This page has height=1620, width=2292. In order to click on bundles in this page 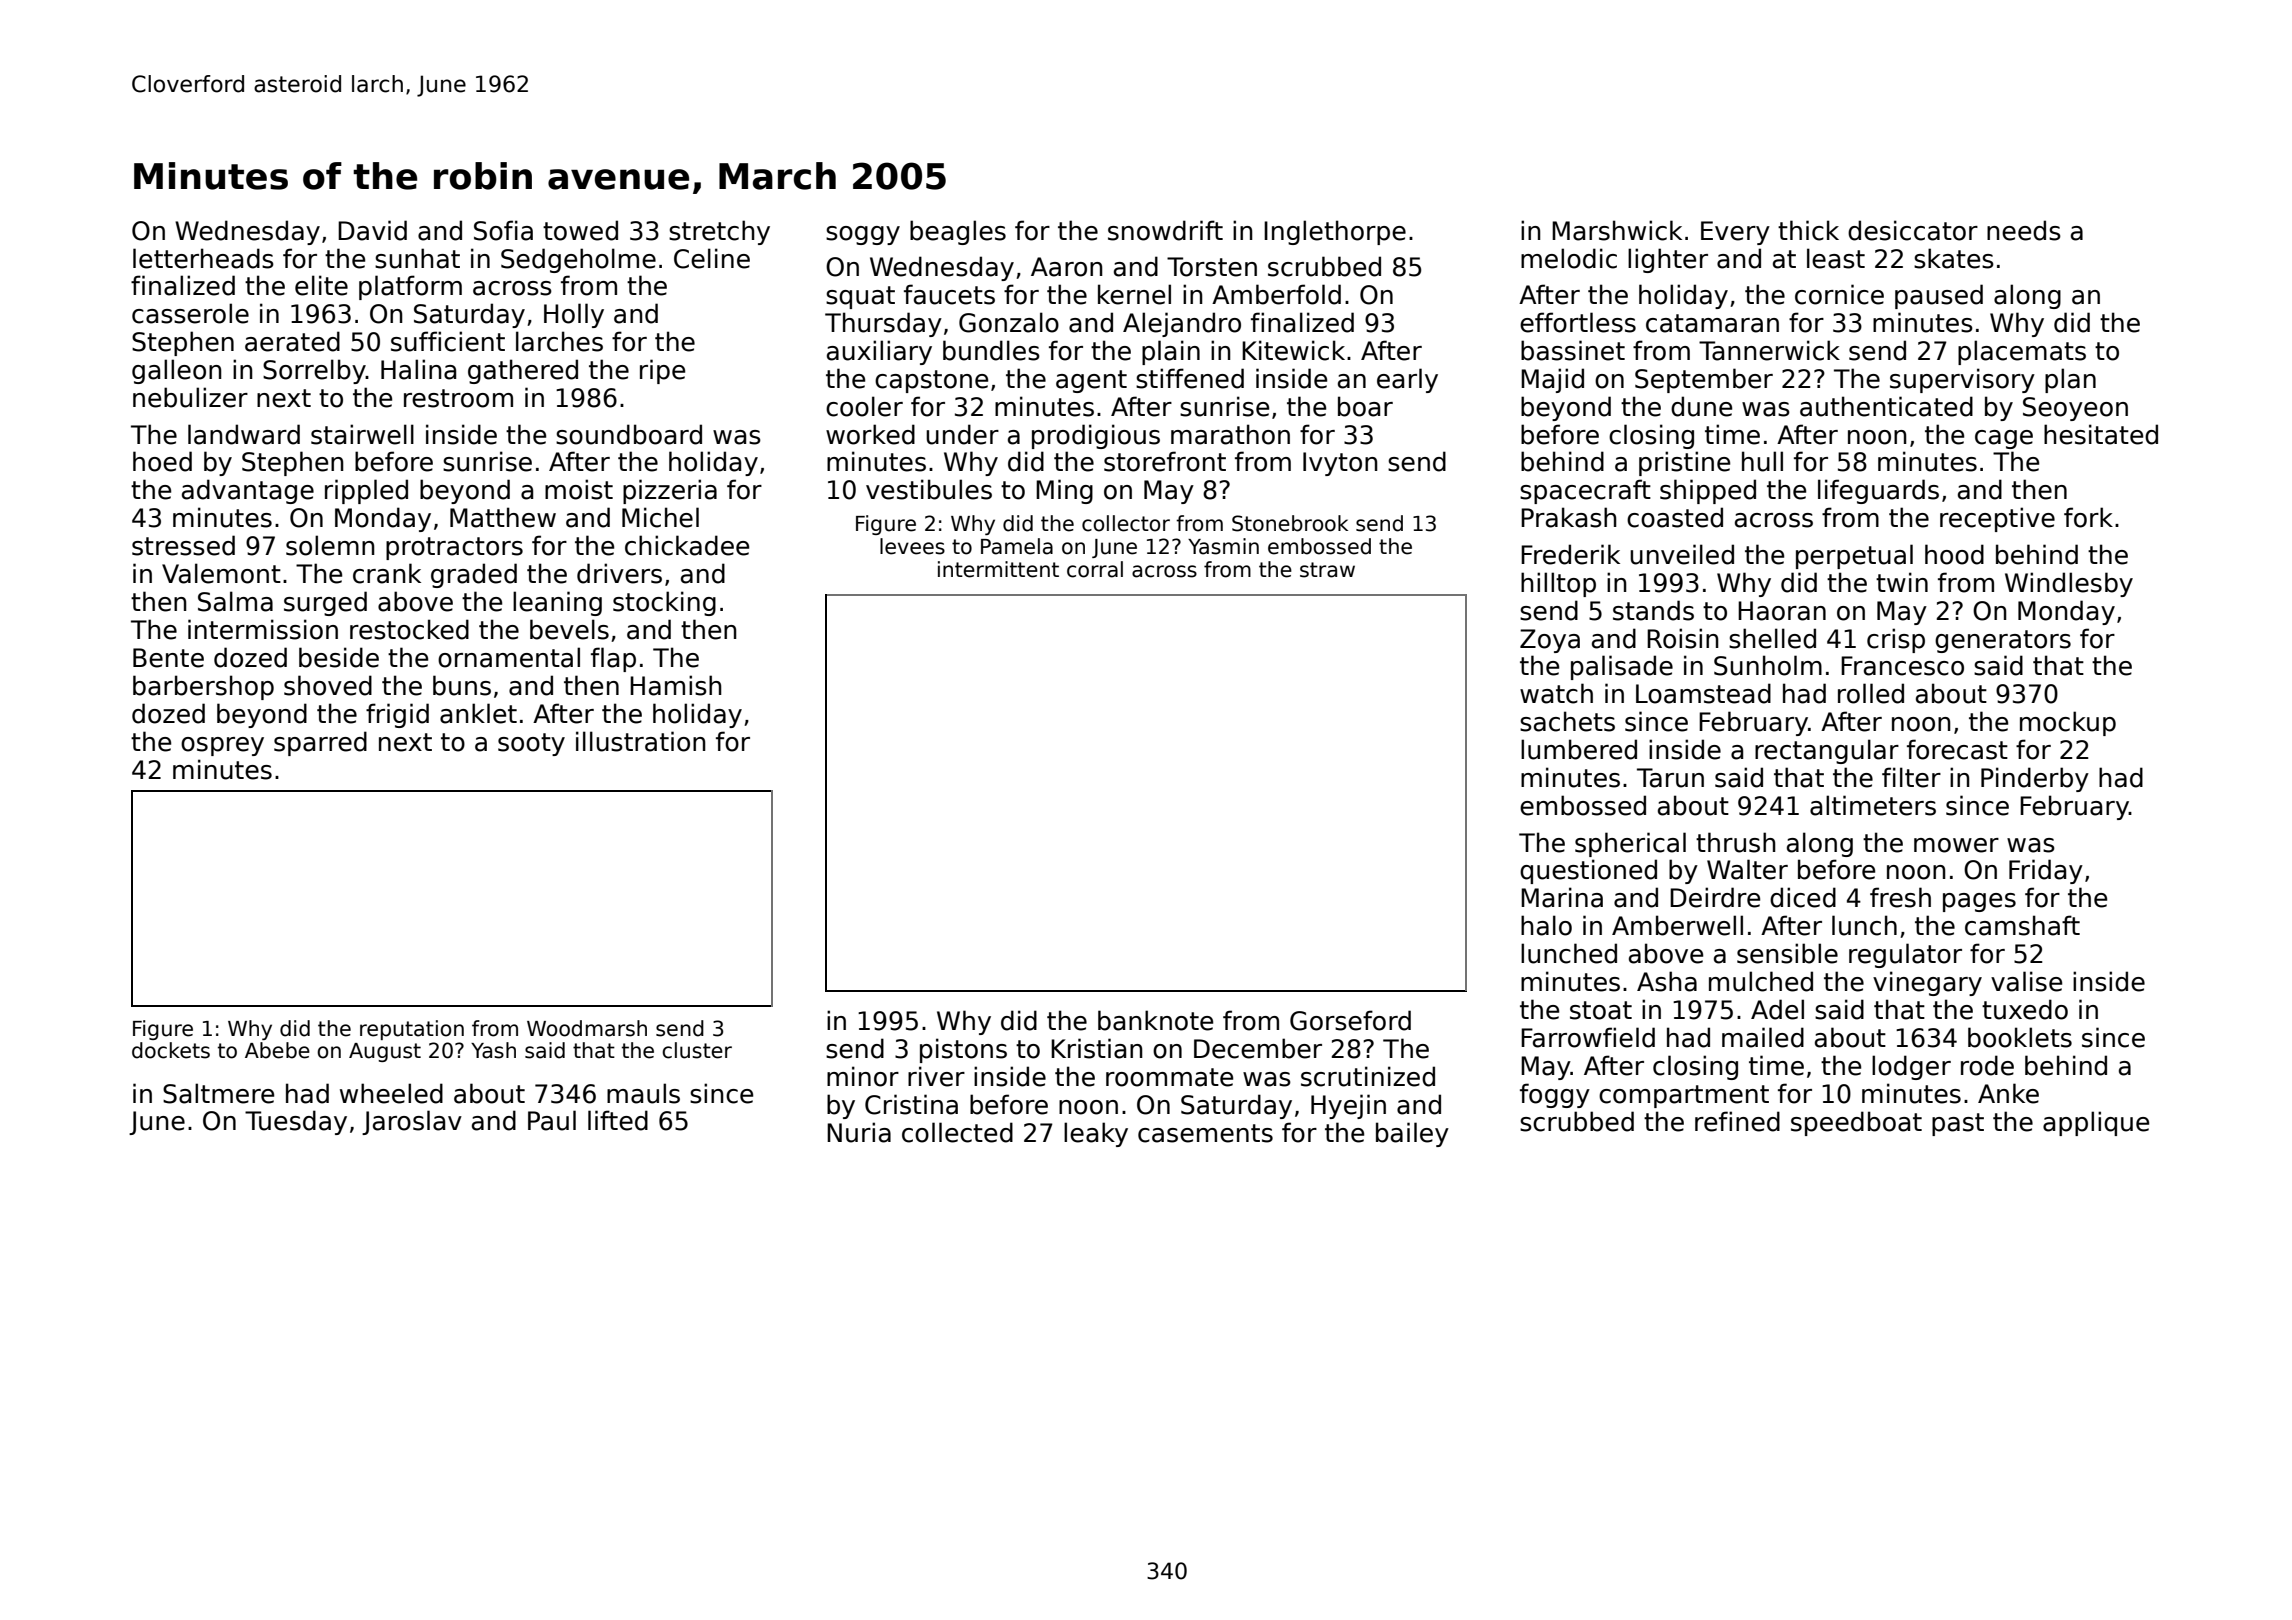, I will do `click(991, 350)`.
